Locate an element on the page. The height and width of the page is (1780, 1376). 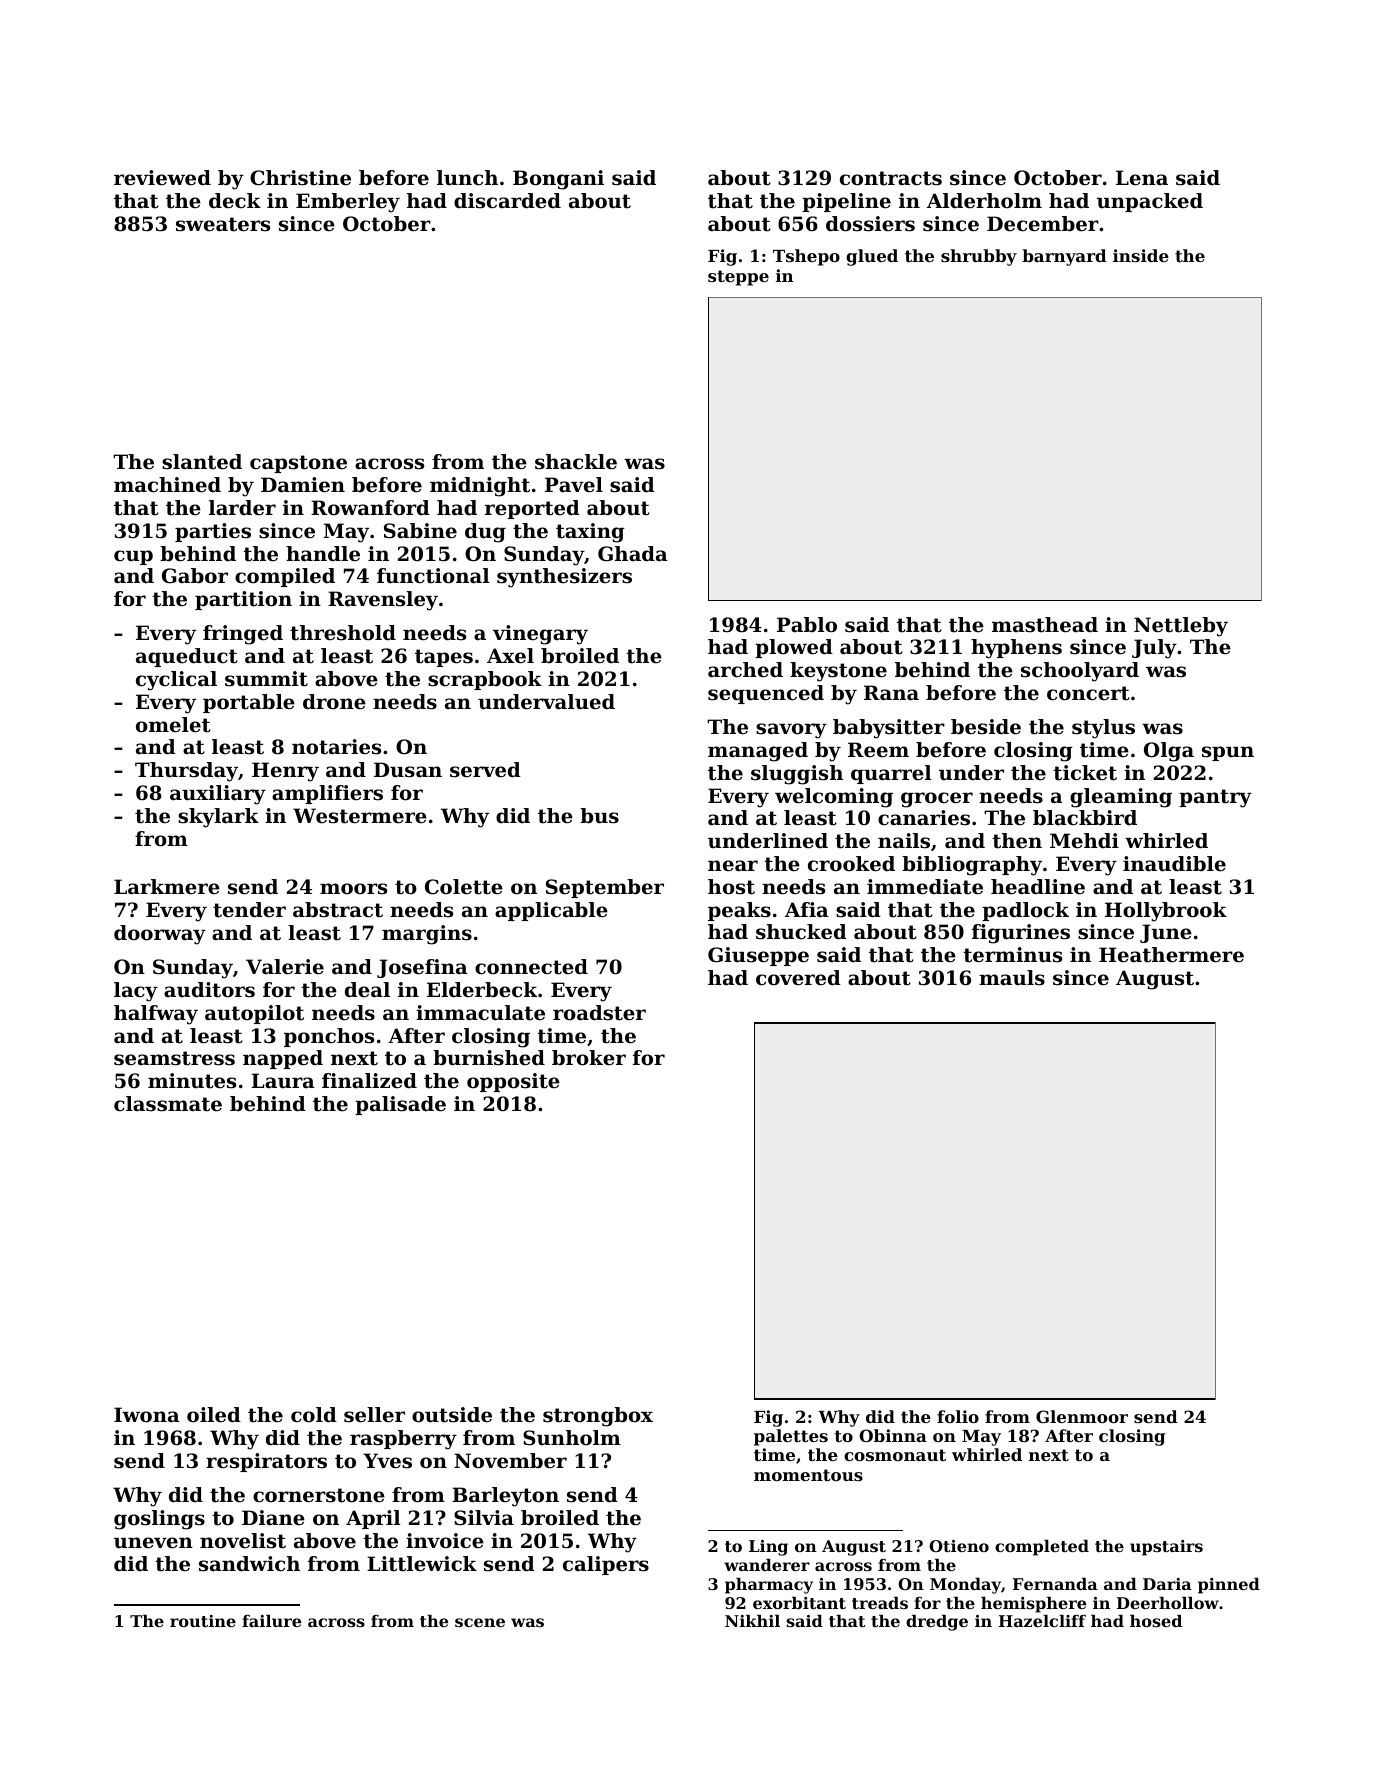
shackle is located at coordinates (576, 462).
